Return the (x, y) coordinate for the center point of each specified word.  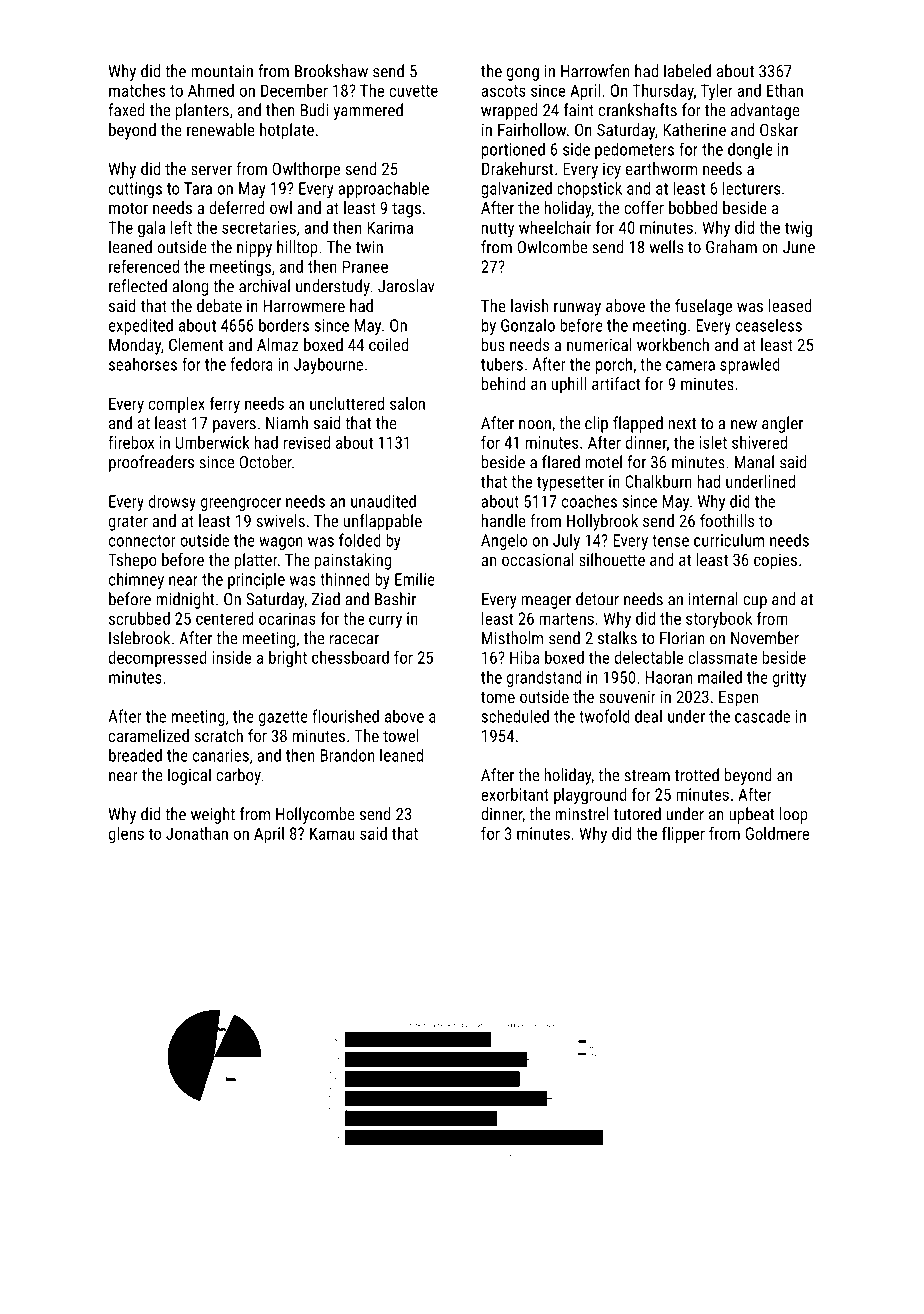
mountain (222, 71)
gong (523, 74)
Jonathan (197, 833)
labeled (687, 71)
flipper (683, 834)
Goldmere (777, 833)
